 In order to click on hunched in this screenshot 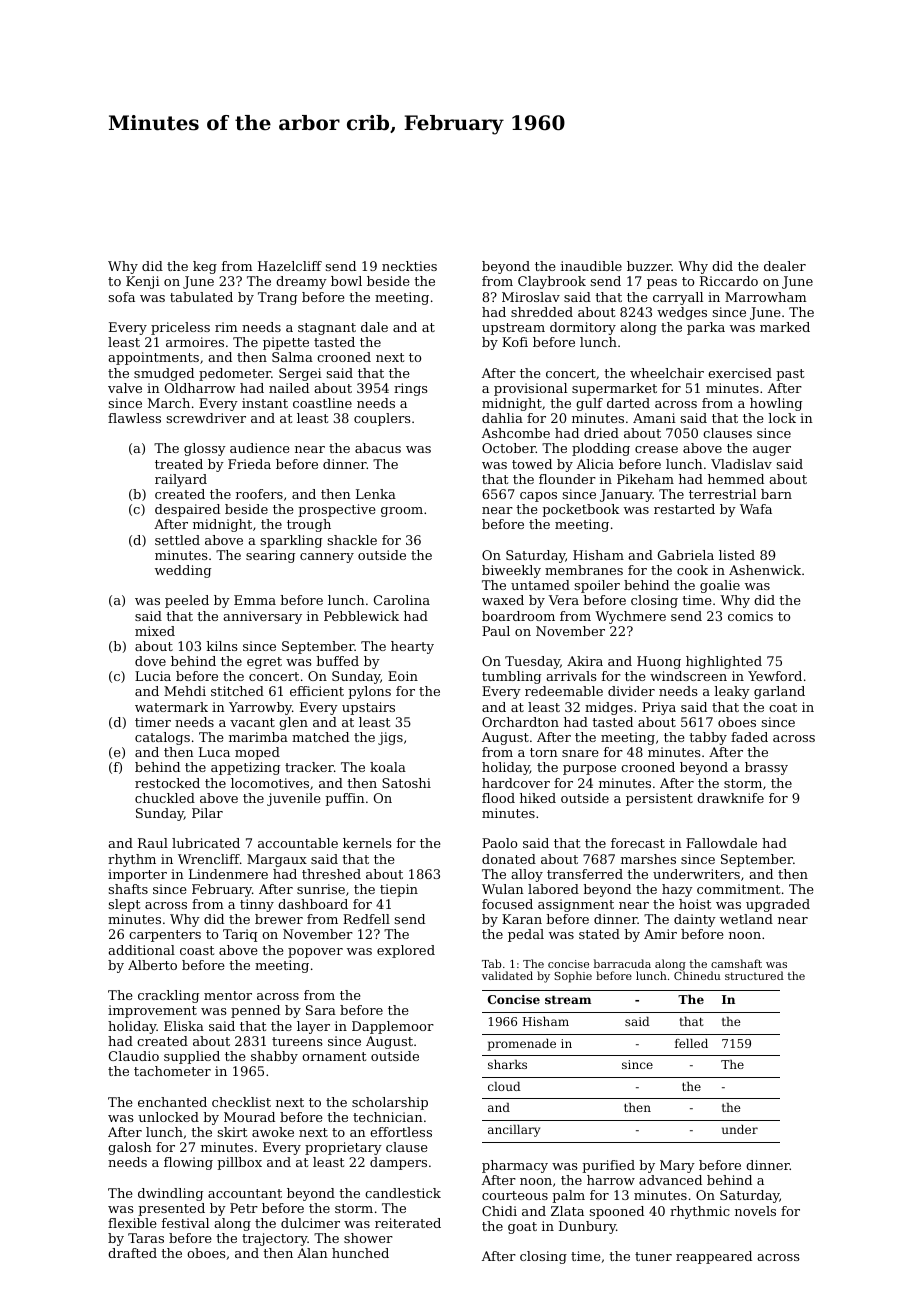, I will do `click(360, 1253)`.
